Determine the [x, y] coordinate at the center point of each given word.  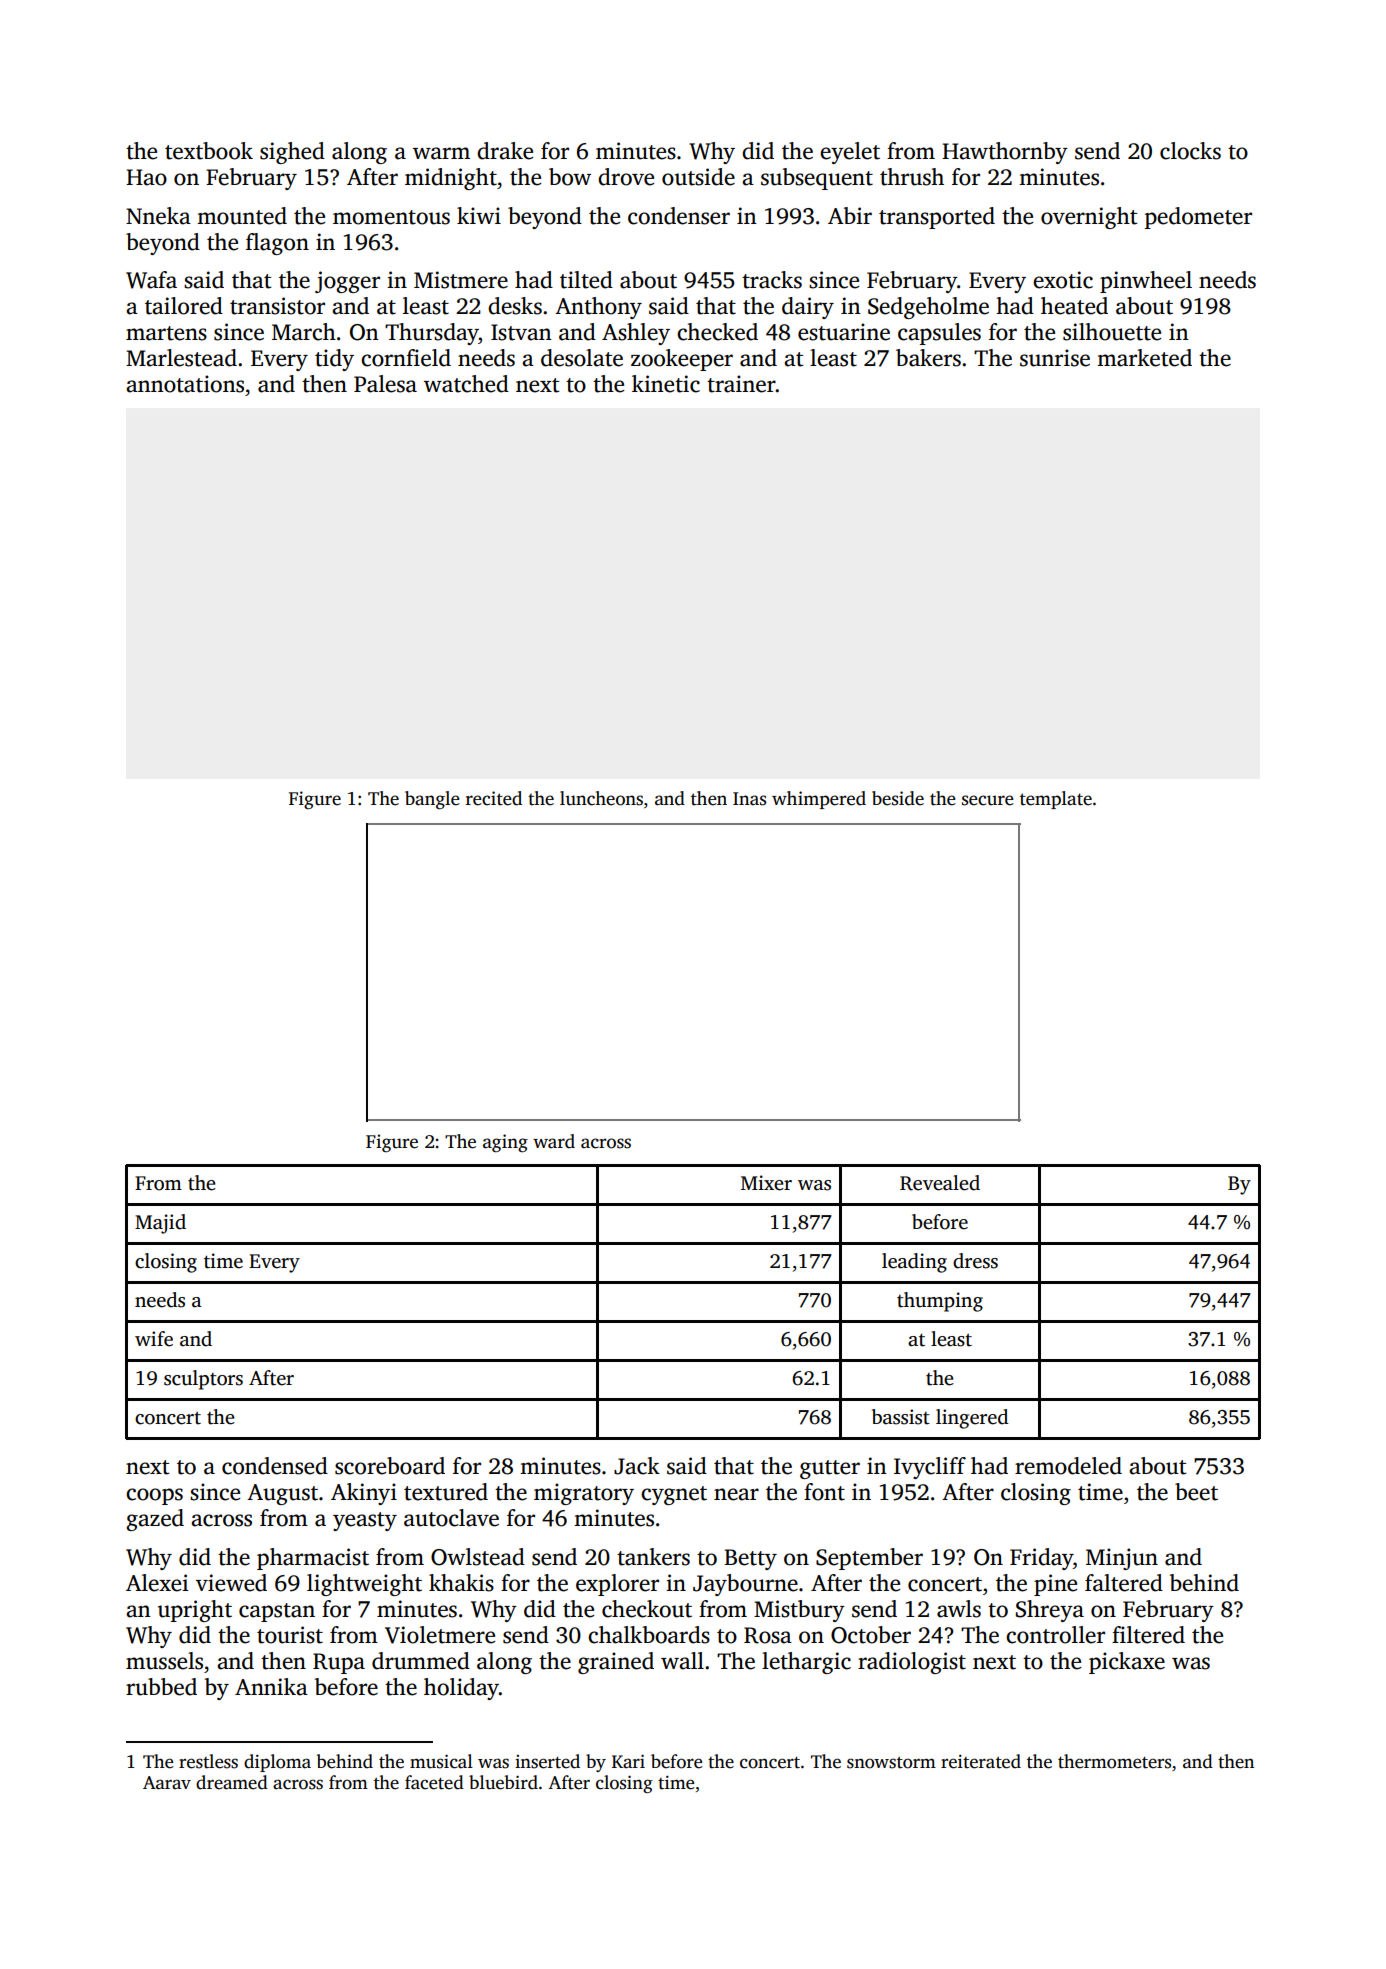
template [1056, 800]
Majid [160, 1224]
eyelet [850, 153]
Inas [749, 799]
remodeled [1068, 1466]
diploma [277, 1763]
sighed [292, 153]
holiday [461, 1689]
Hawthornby [1005, 153]
